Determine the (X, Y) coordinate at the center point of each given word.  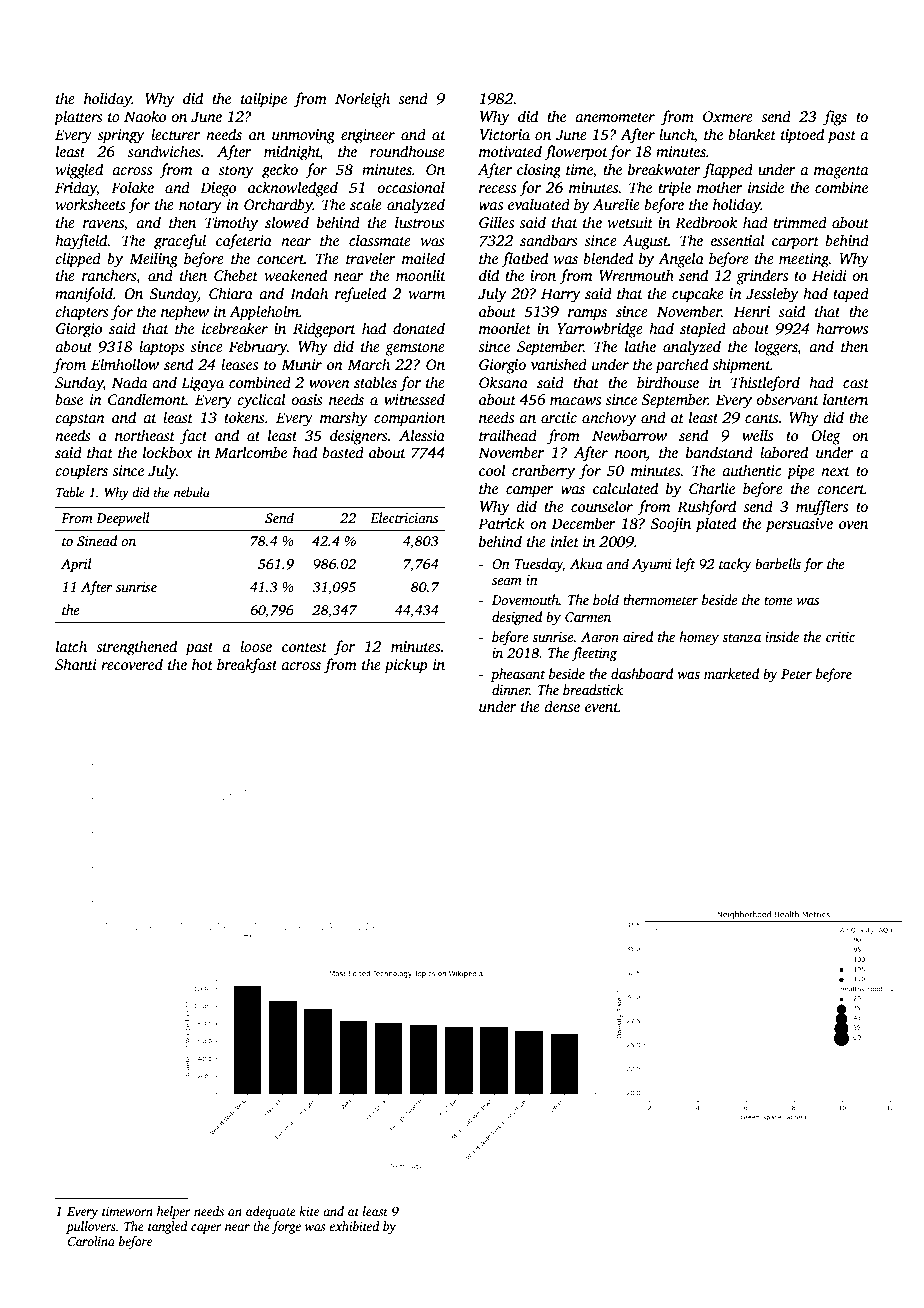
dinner (511, 689)
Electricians (404, 517)
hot (202, 664)
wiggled (79, 171)
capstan (80, 420)
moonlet (505, 328)
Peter (796, 674)
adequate (271, 1212)
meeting (804, 260)
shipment (741, 366)
